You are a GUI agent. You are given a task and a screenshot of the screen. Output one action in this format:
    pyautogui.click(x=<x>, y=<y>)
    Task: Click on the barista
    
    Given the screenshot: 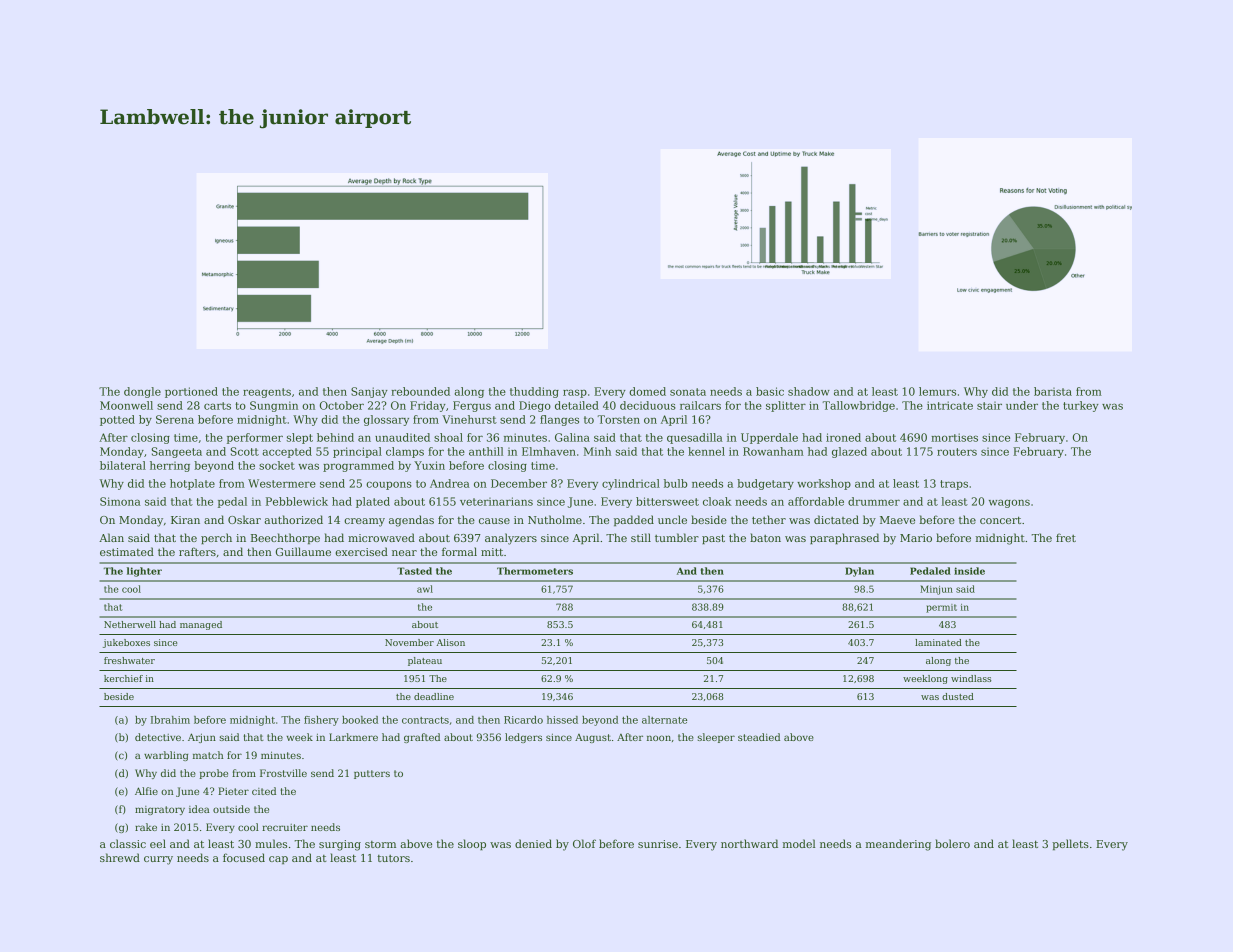 What is the action you would take?
    pyautogui.click(x=1053, y=391)
